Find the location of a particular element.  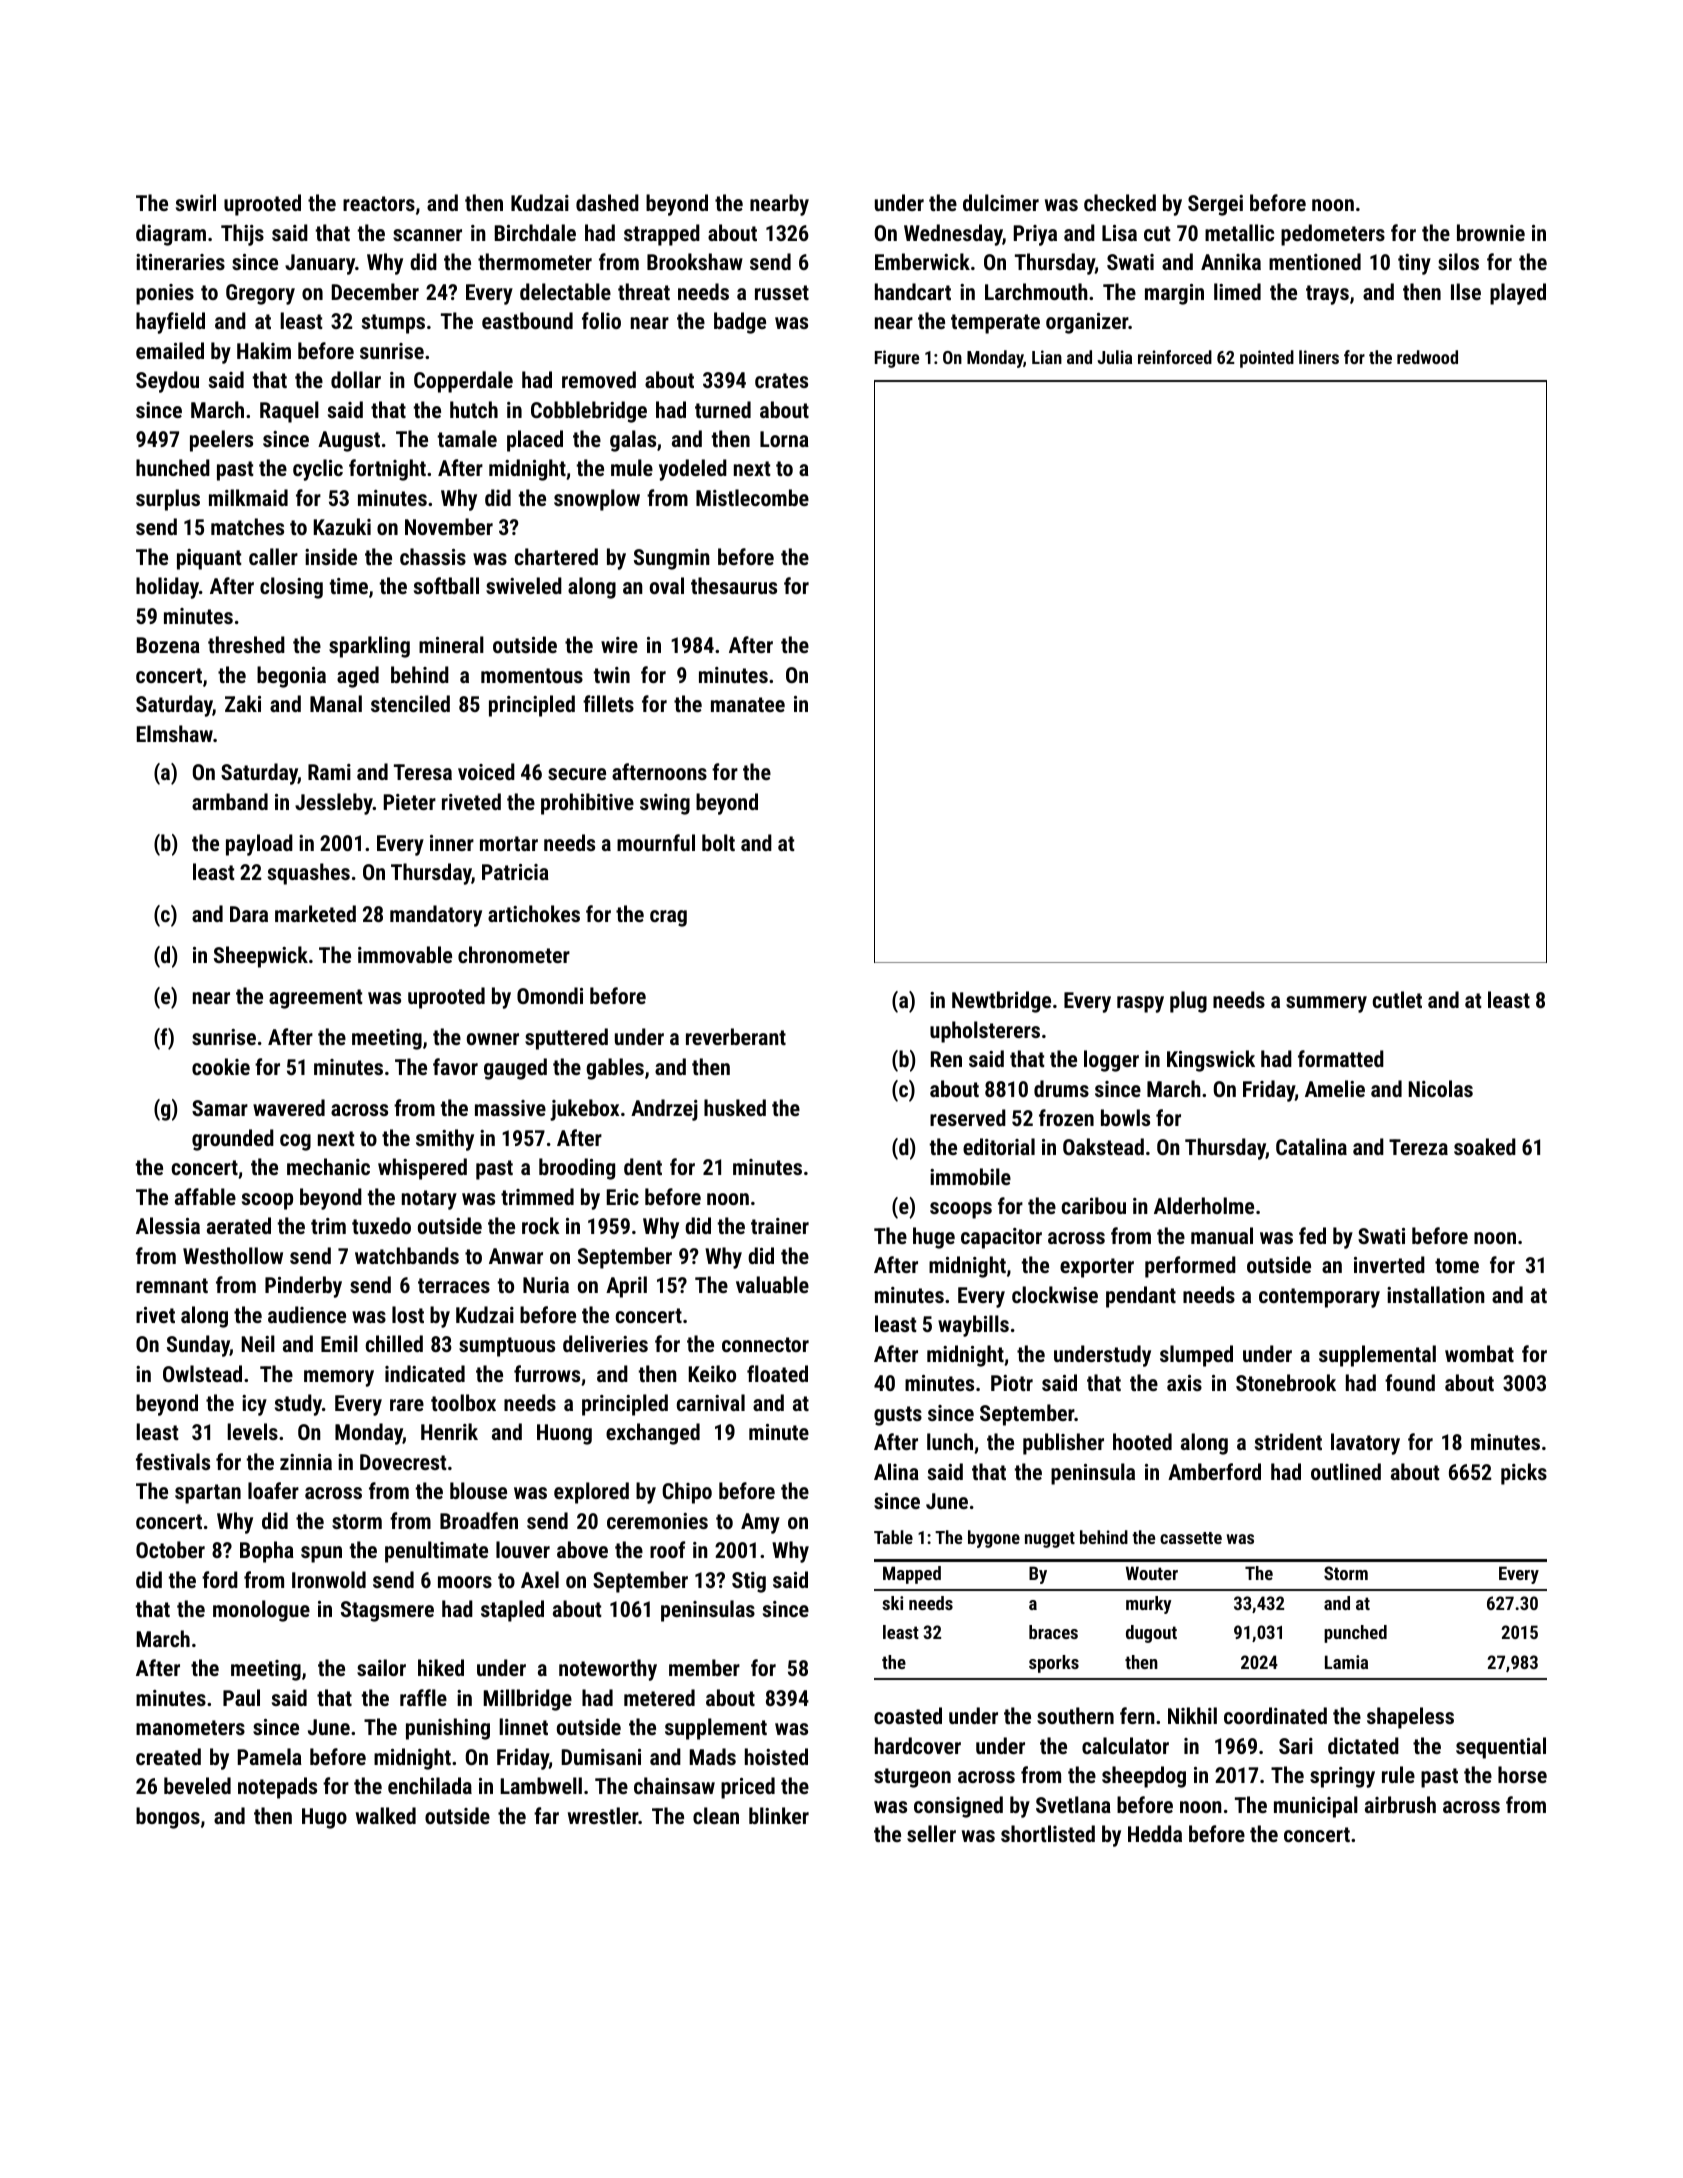

walked is located at coordinates (386, 1815).
